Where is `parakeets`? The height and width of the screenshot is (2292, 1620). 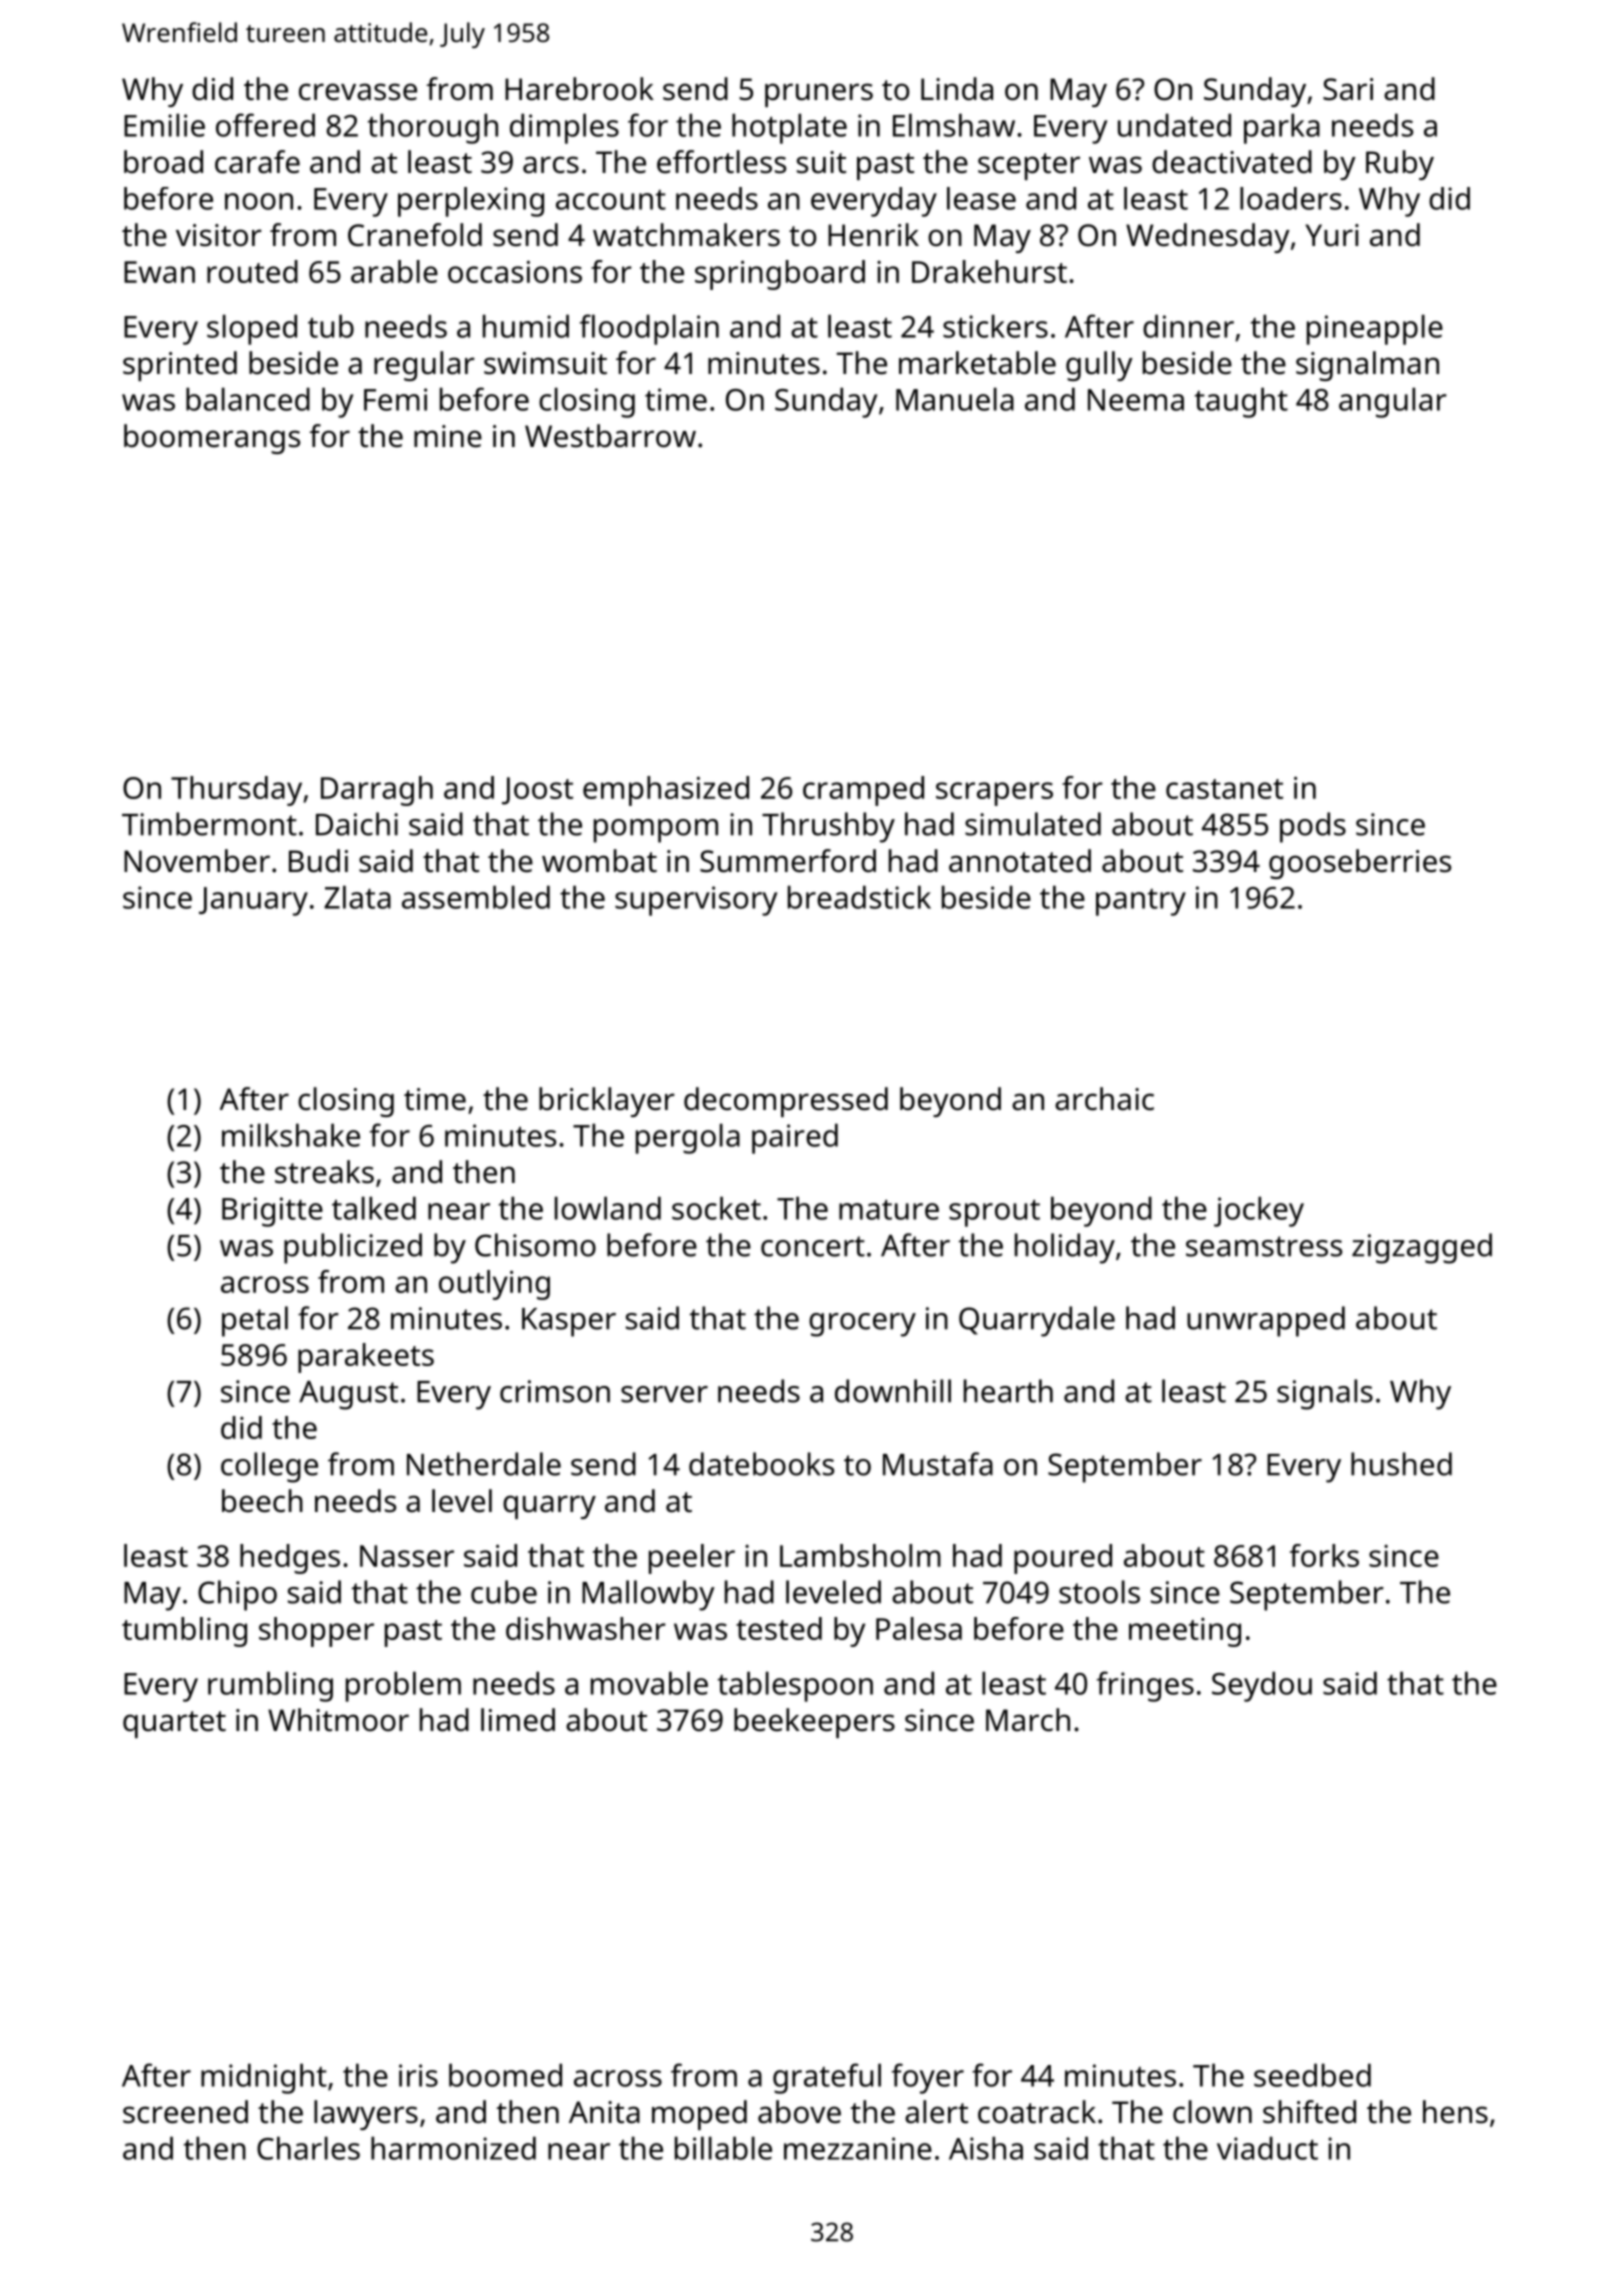 parakeets is located at coordinates (366, 1358).
